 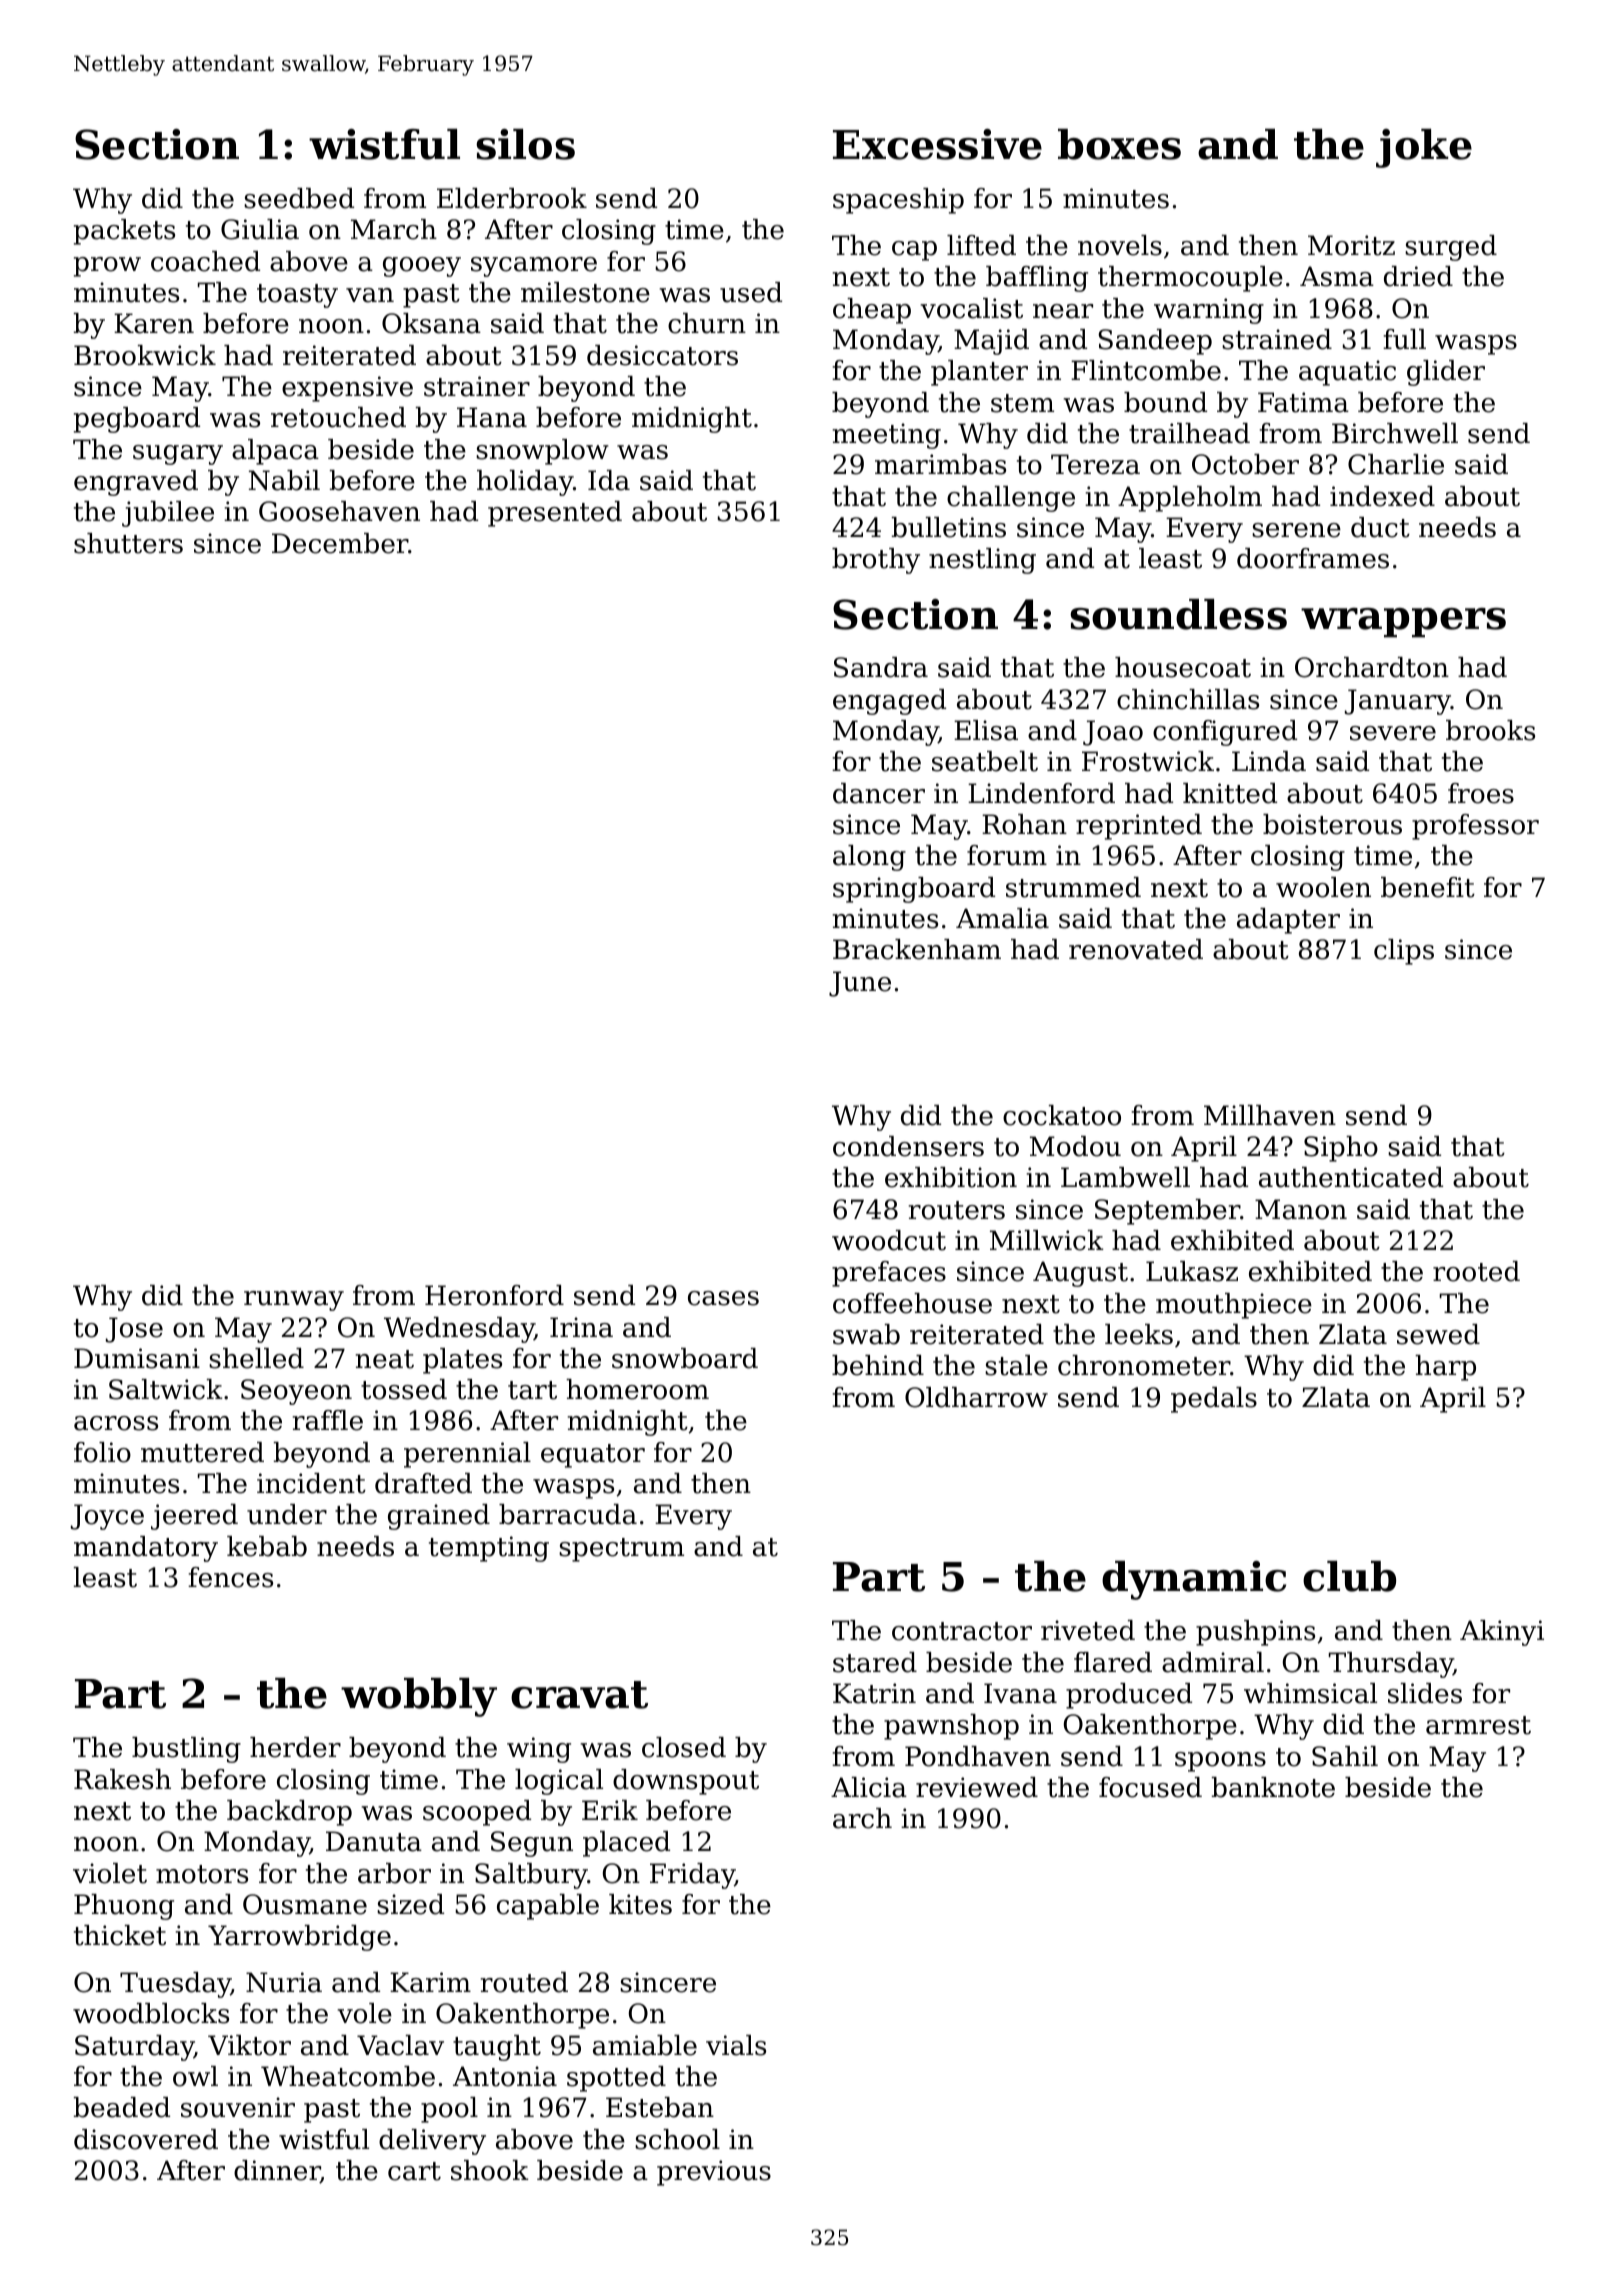 I want to click on arbor, so click(x=394, y=1873).
